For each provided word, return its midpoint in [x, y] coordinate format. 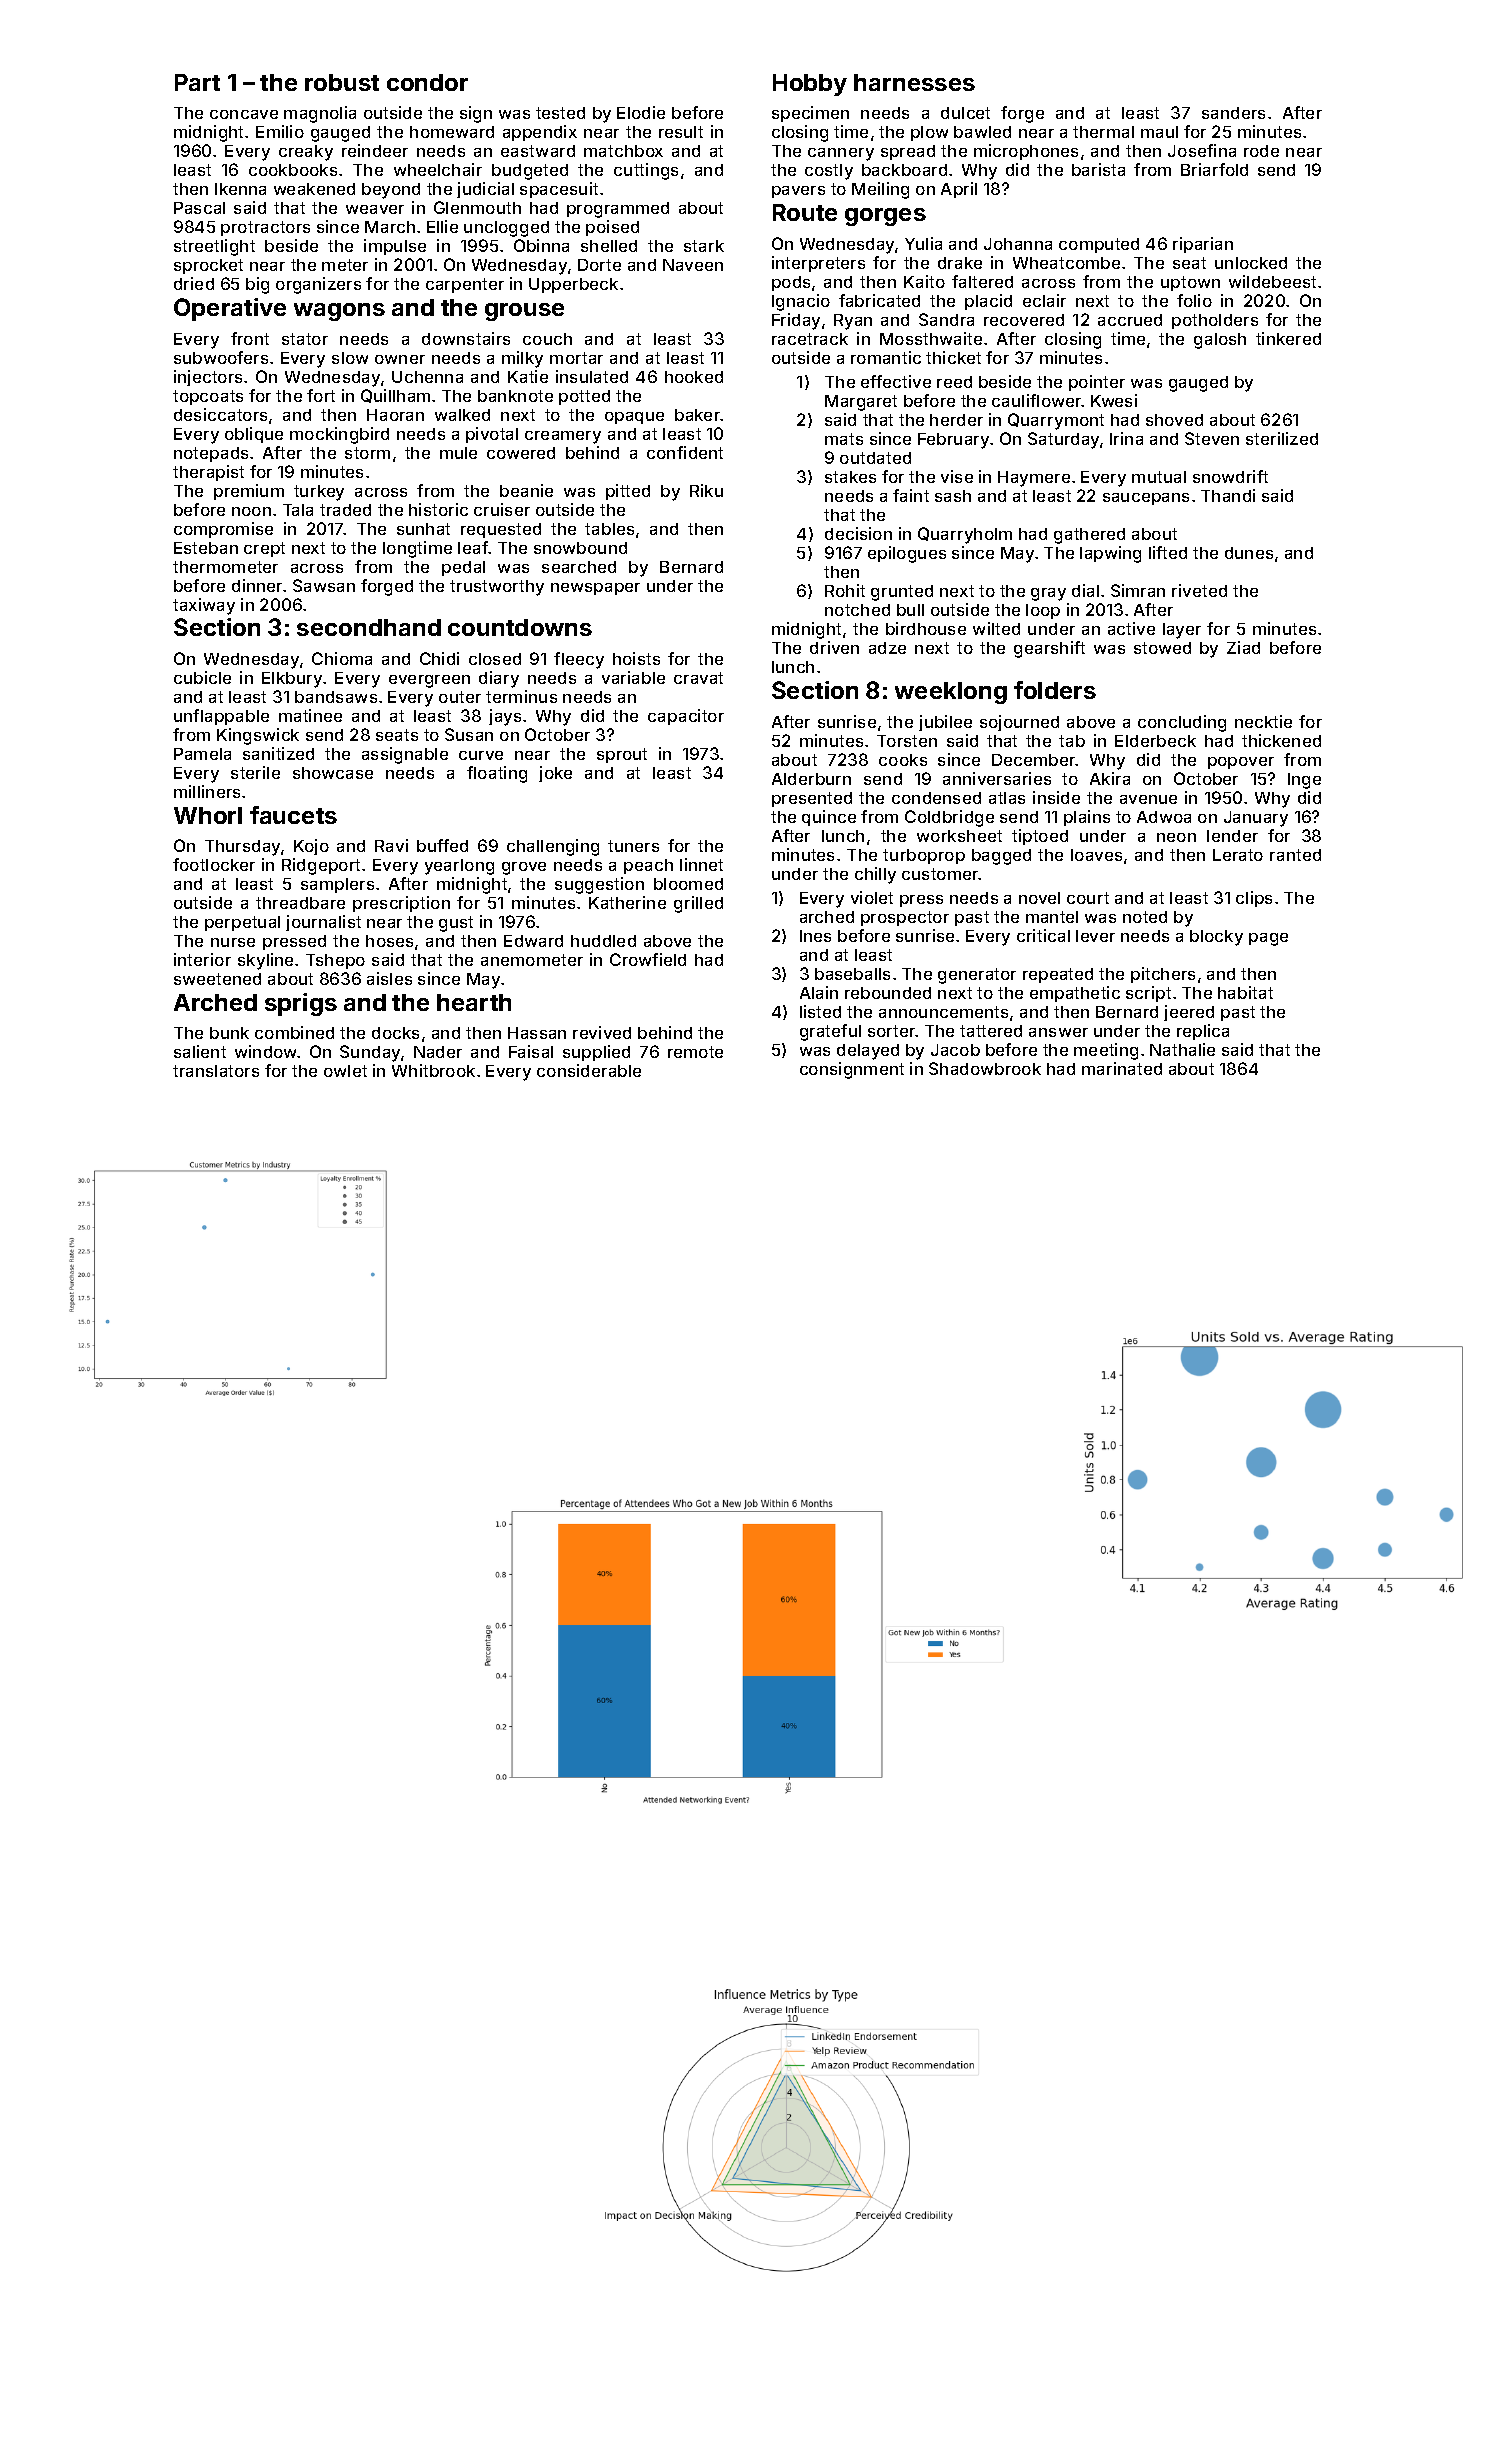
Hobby [810, 85]
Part [197, 82]
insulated [592, 376]
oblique [254, 435]
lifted [1168, 552]
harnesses [914, 82]
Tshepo [335, 961]
